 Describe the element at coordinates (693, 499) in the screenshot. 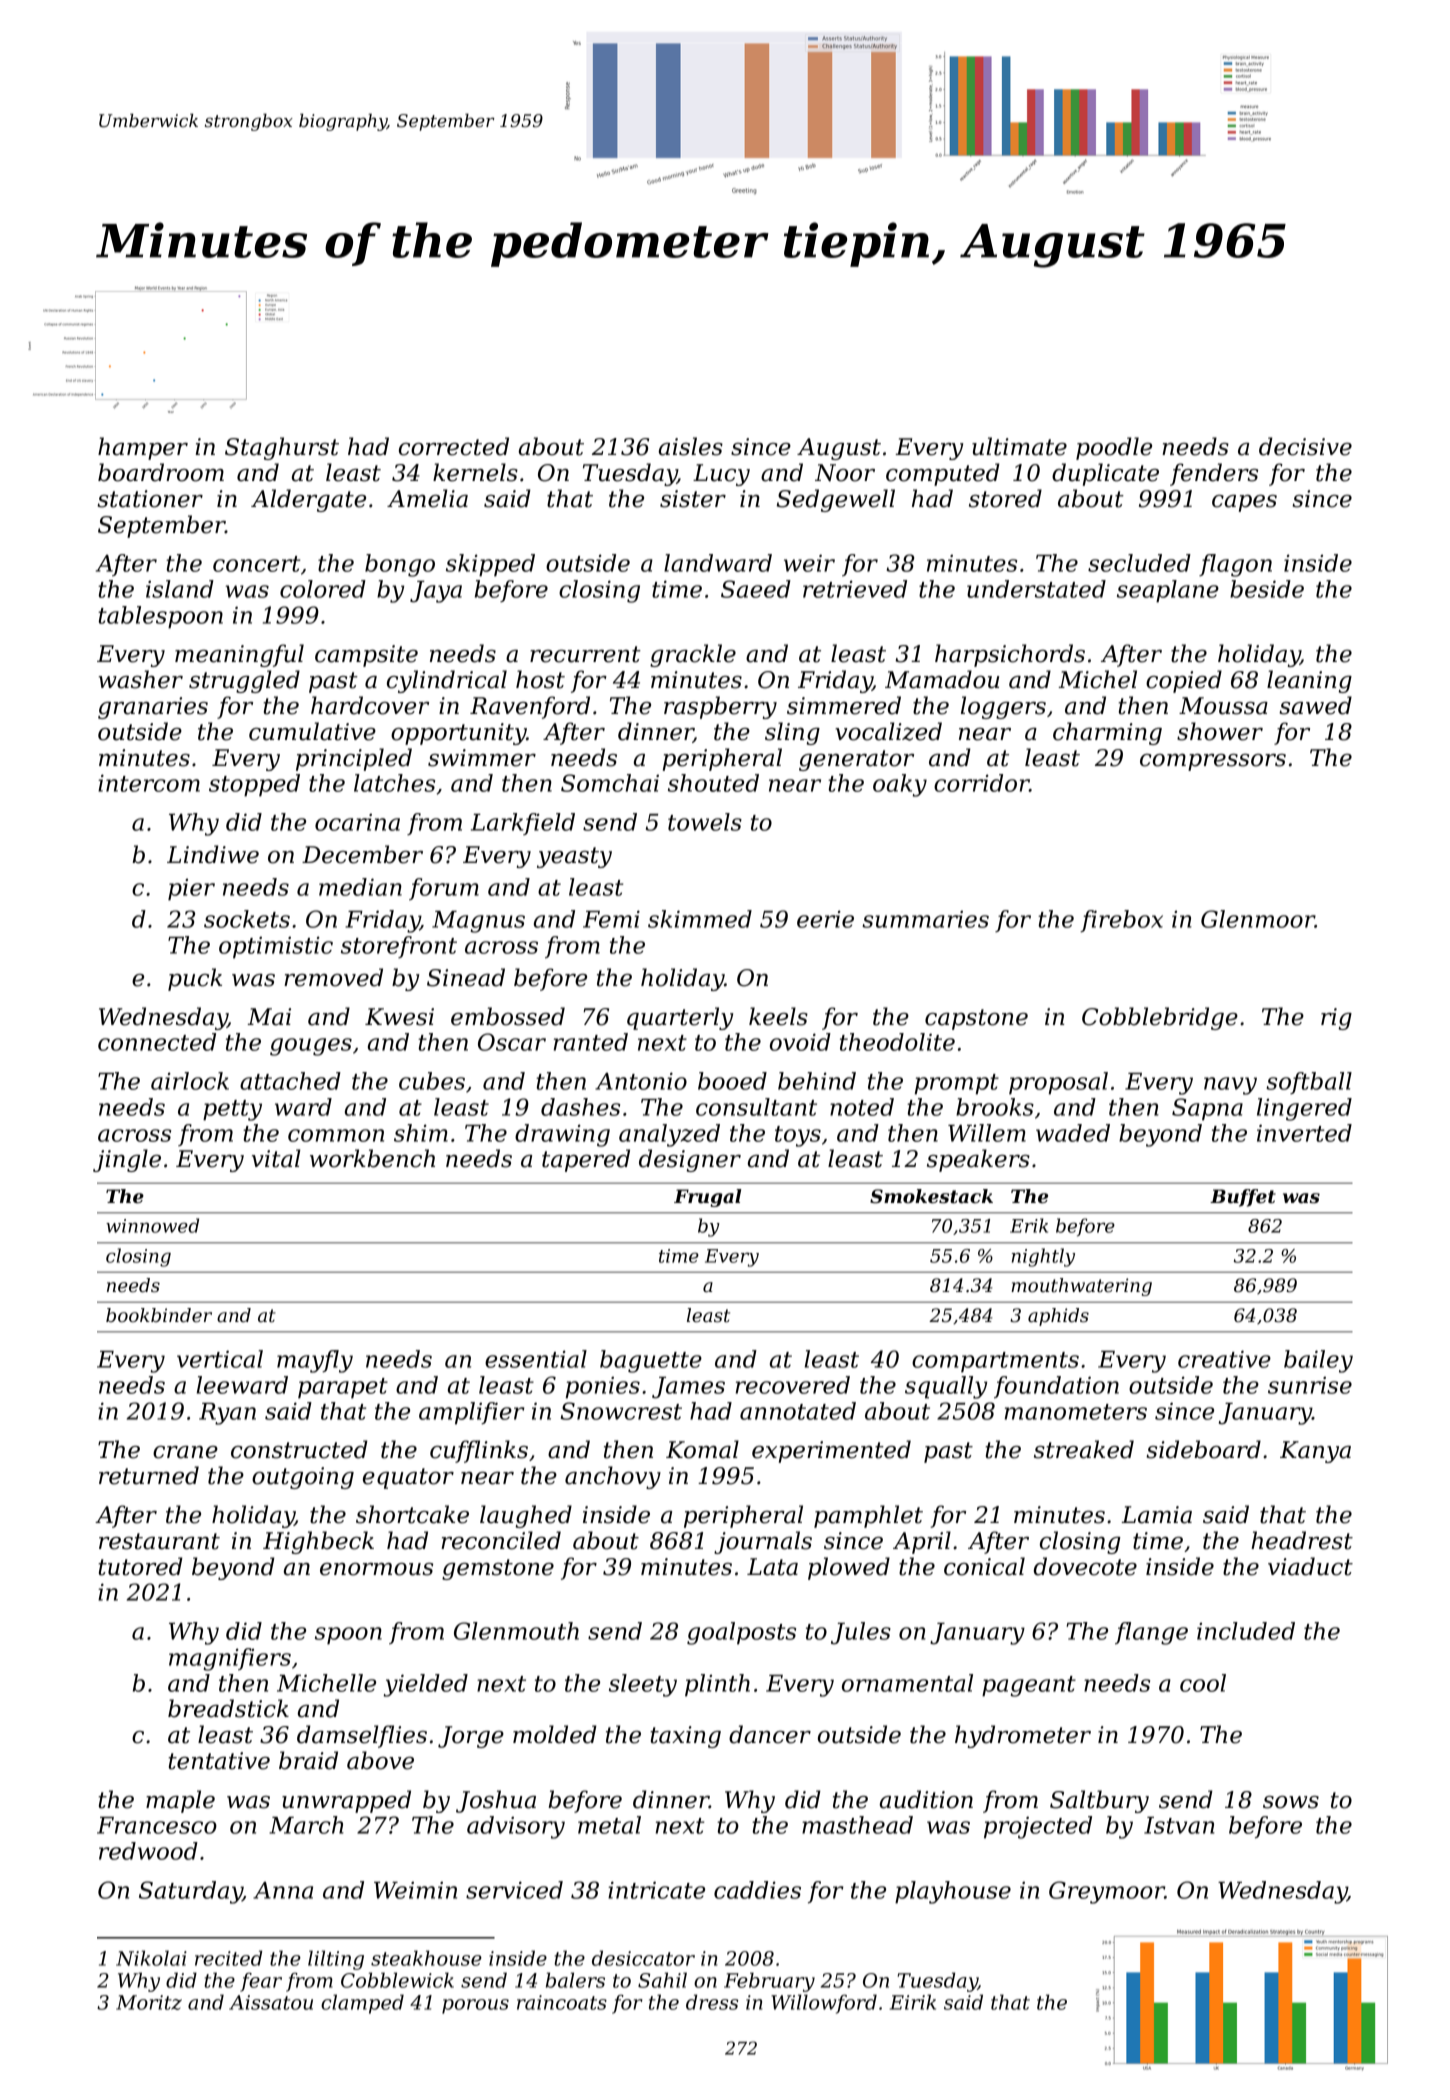

I see `sister` at that location.
